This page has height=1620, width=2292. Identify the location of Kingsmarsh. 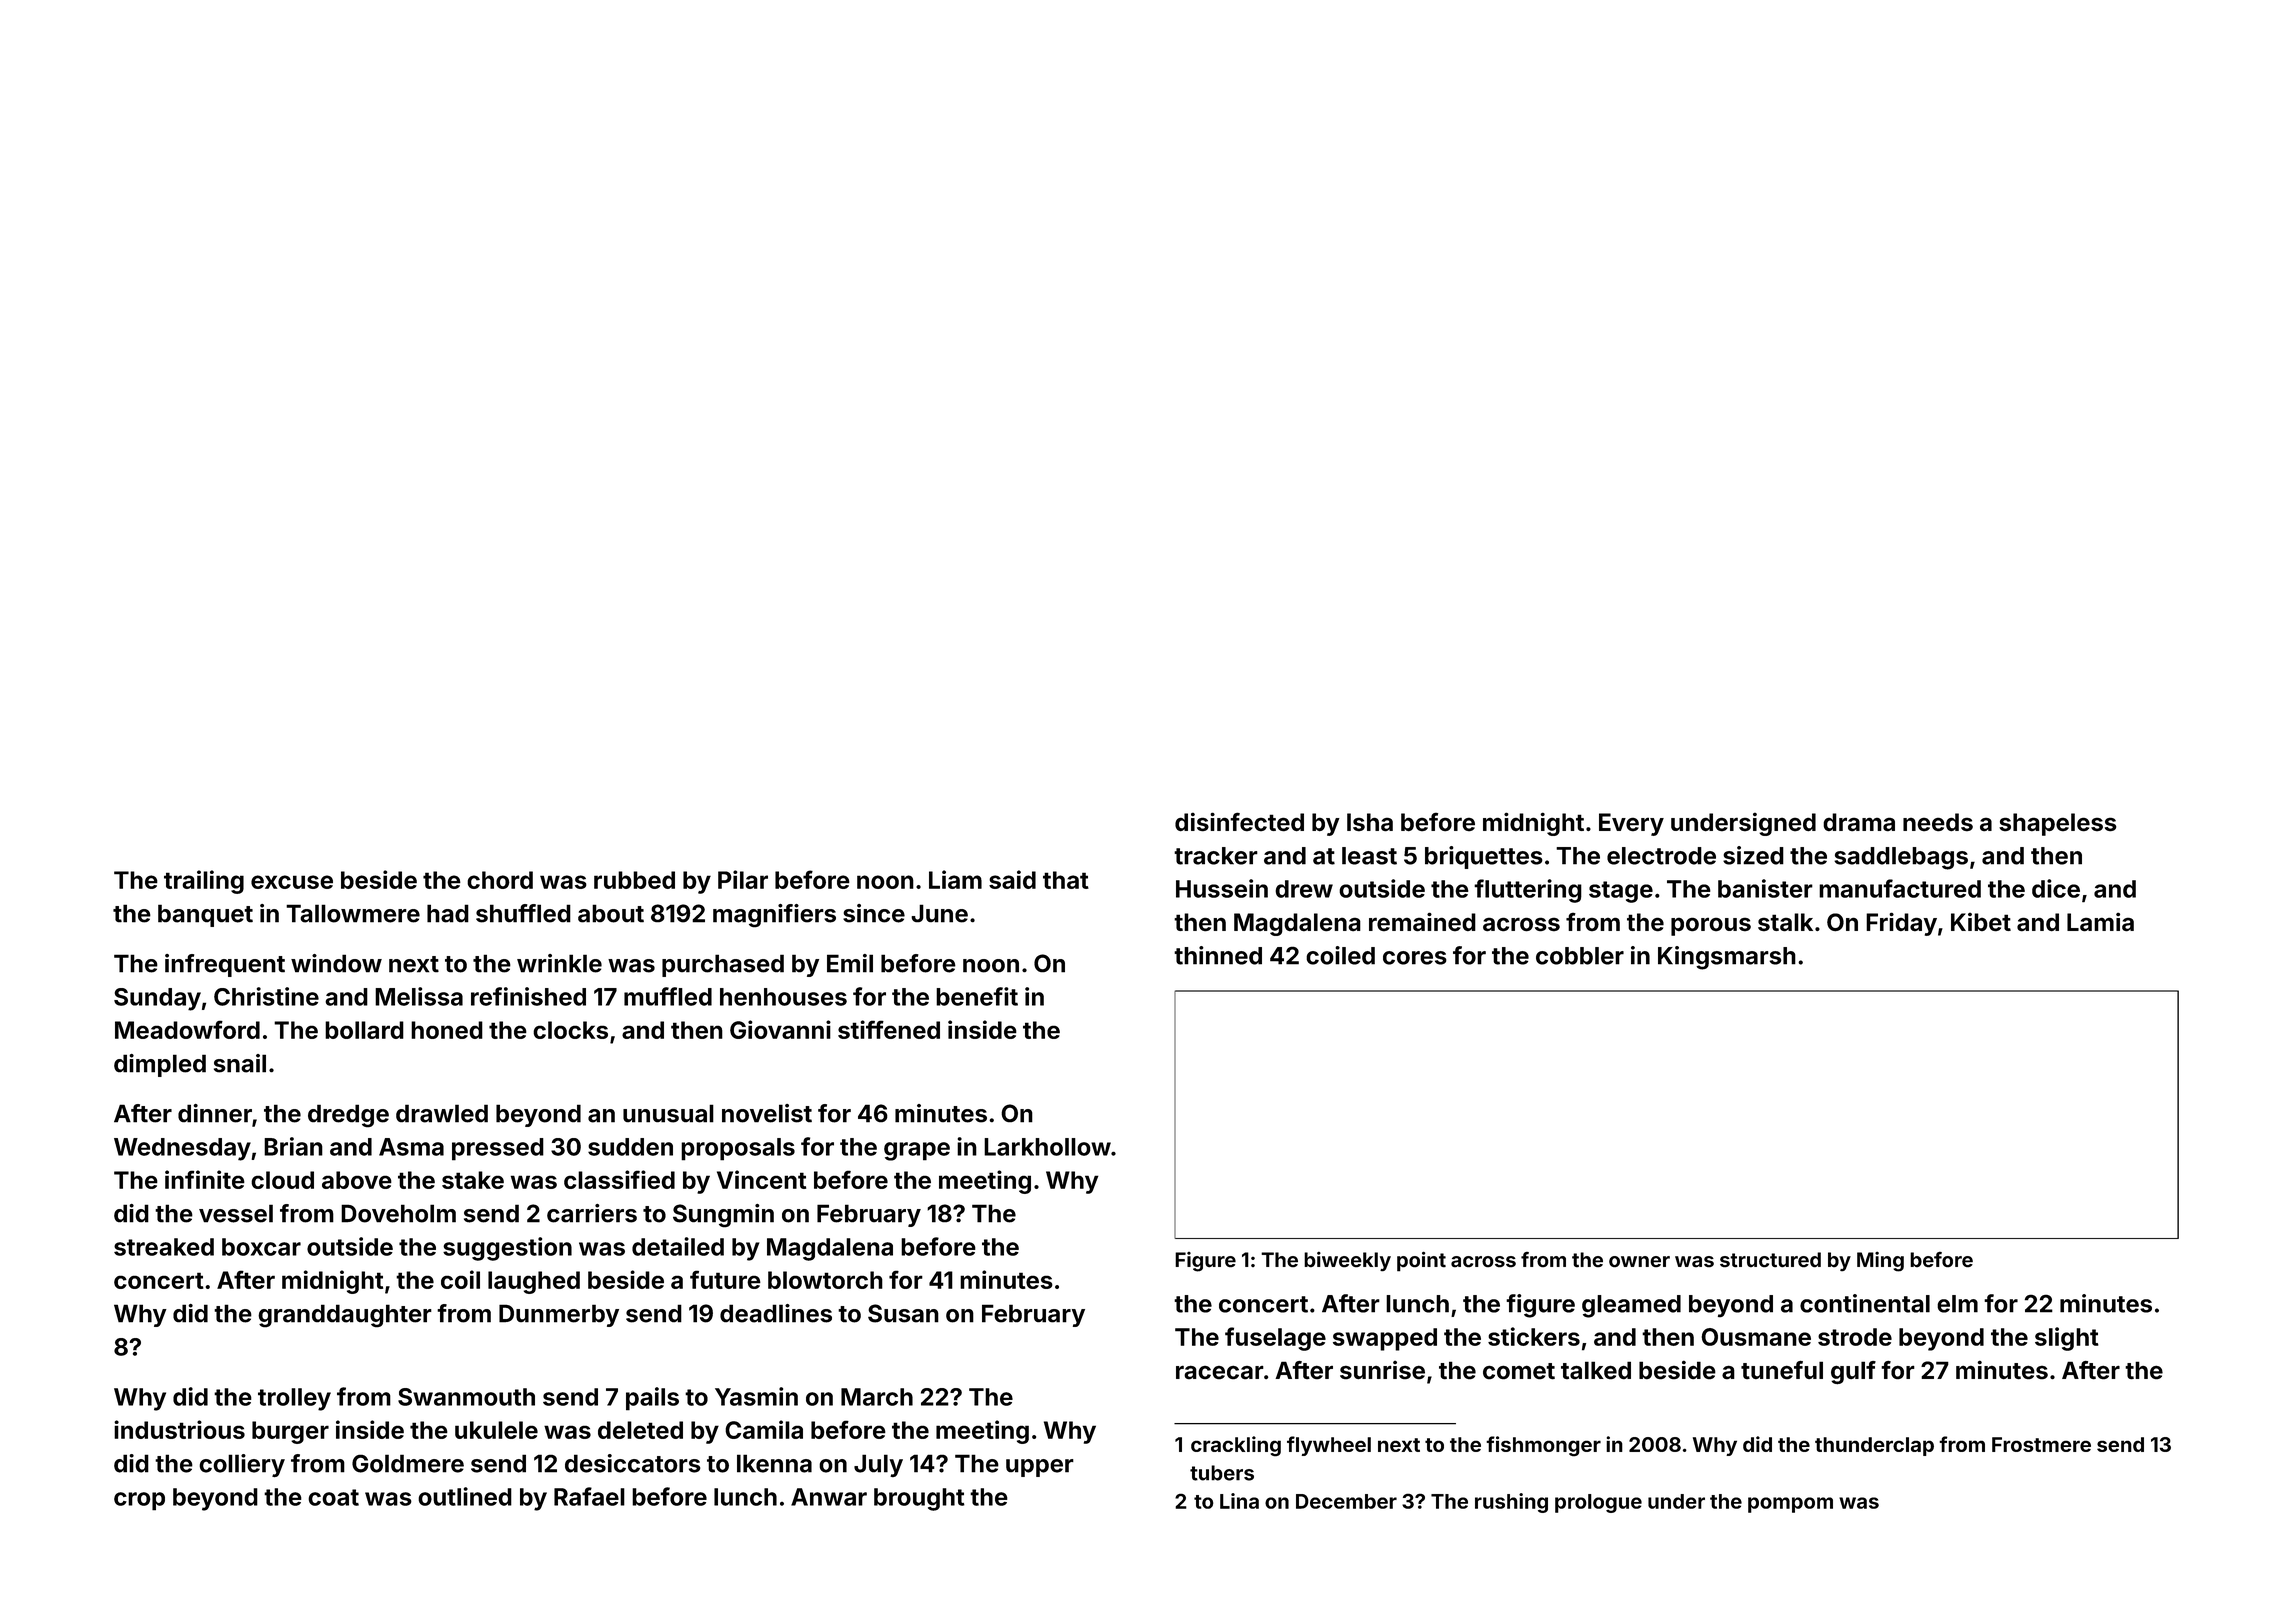
(1727, 958).
